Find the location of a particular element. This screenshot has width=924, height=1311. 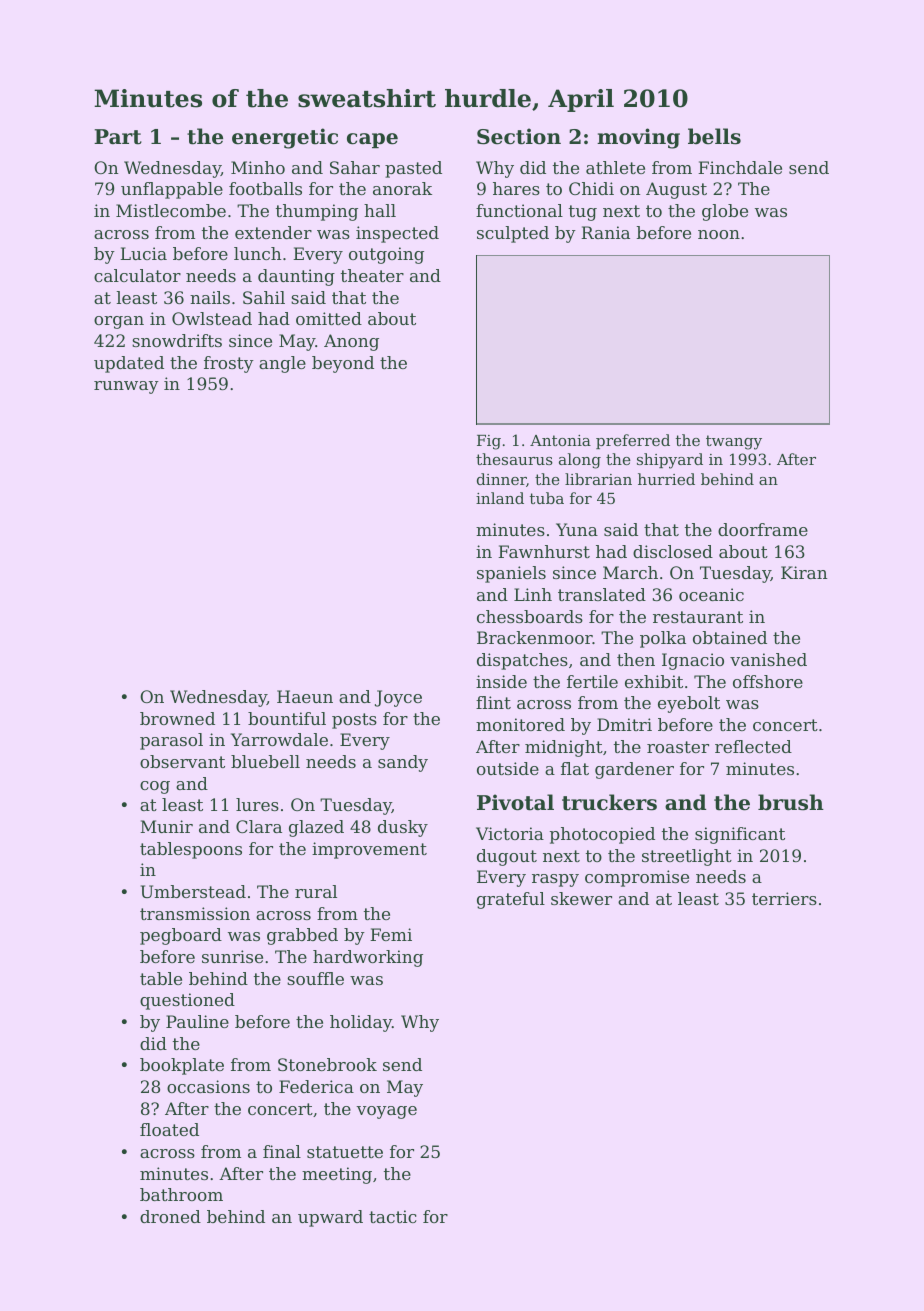

dugout is located at coordinates (507, 857).
